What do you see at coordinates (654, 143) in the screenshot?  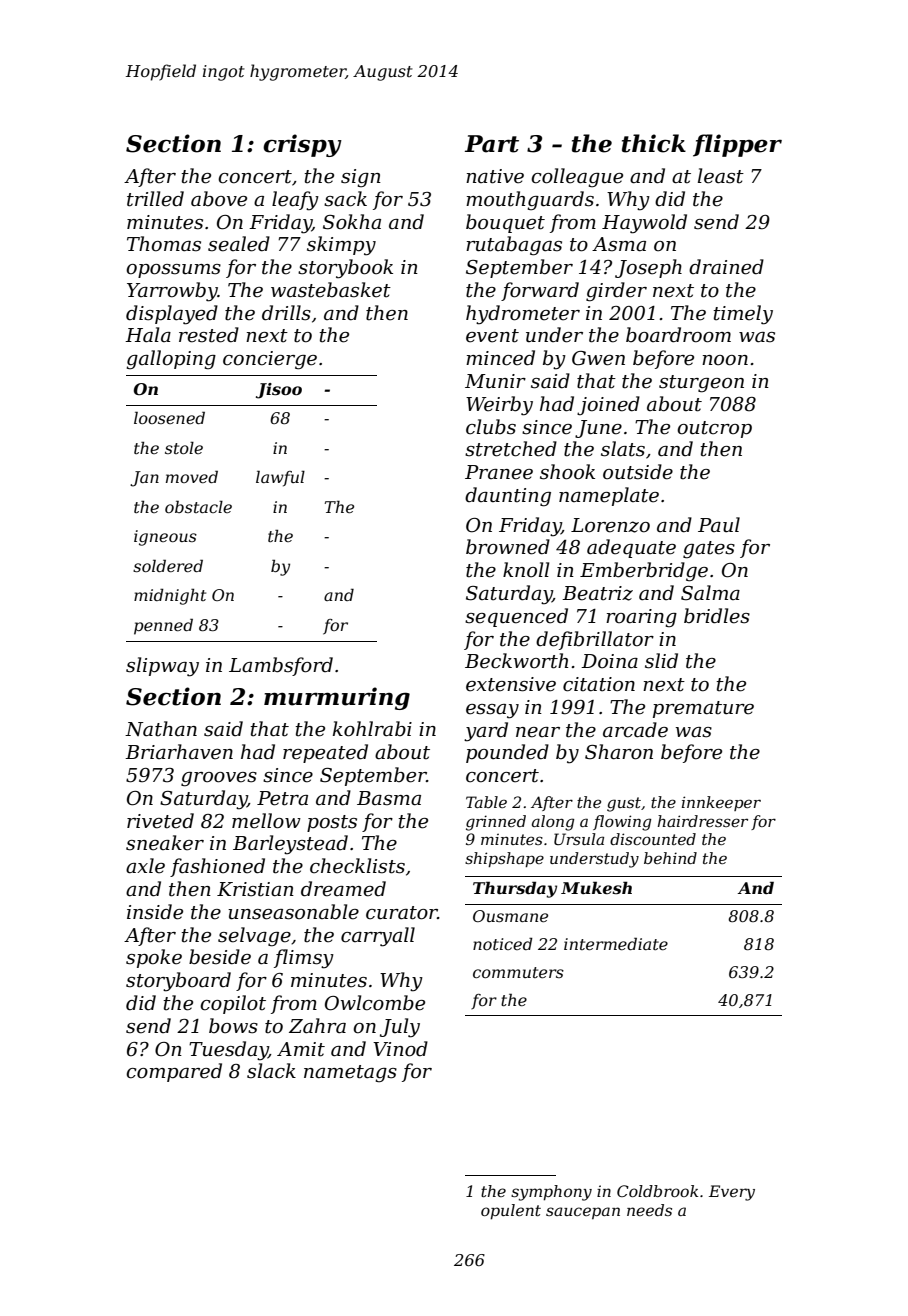 I see `thick` at bounding box center [654, 143].
